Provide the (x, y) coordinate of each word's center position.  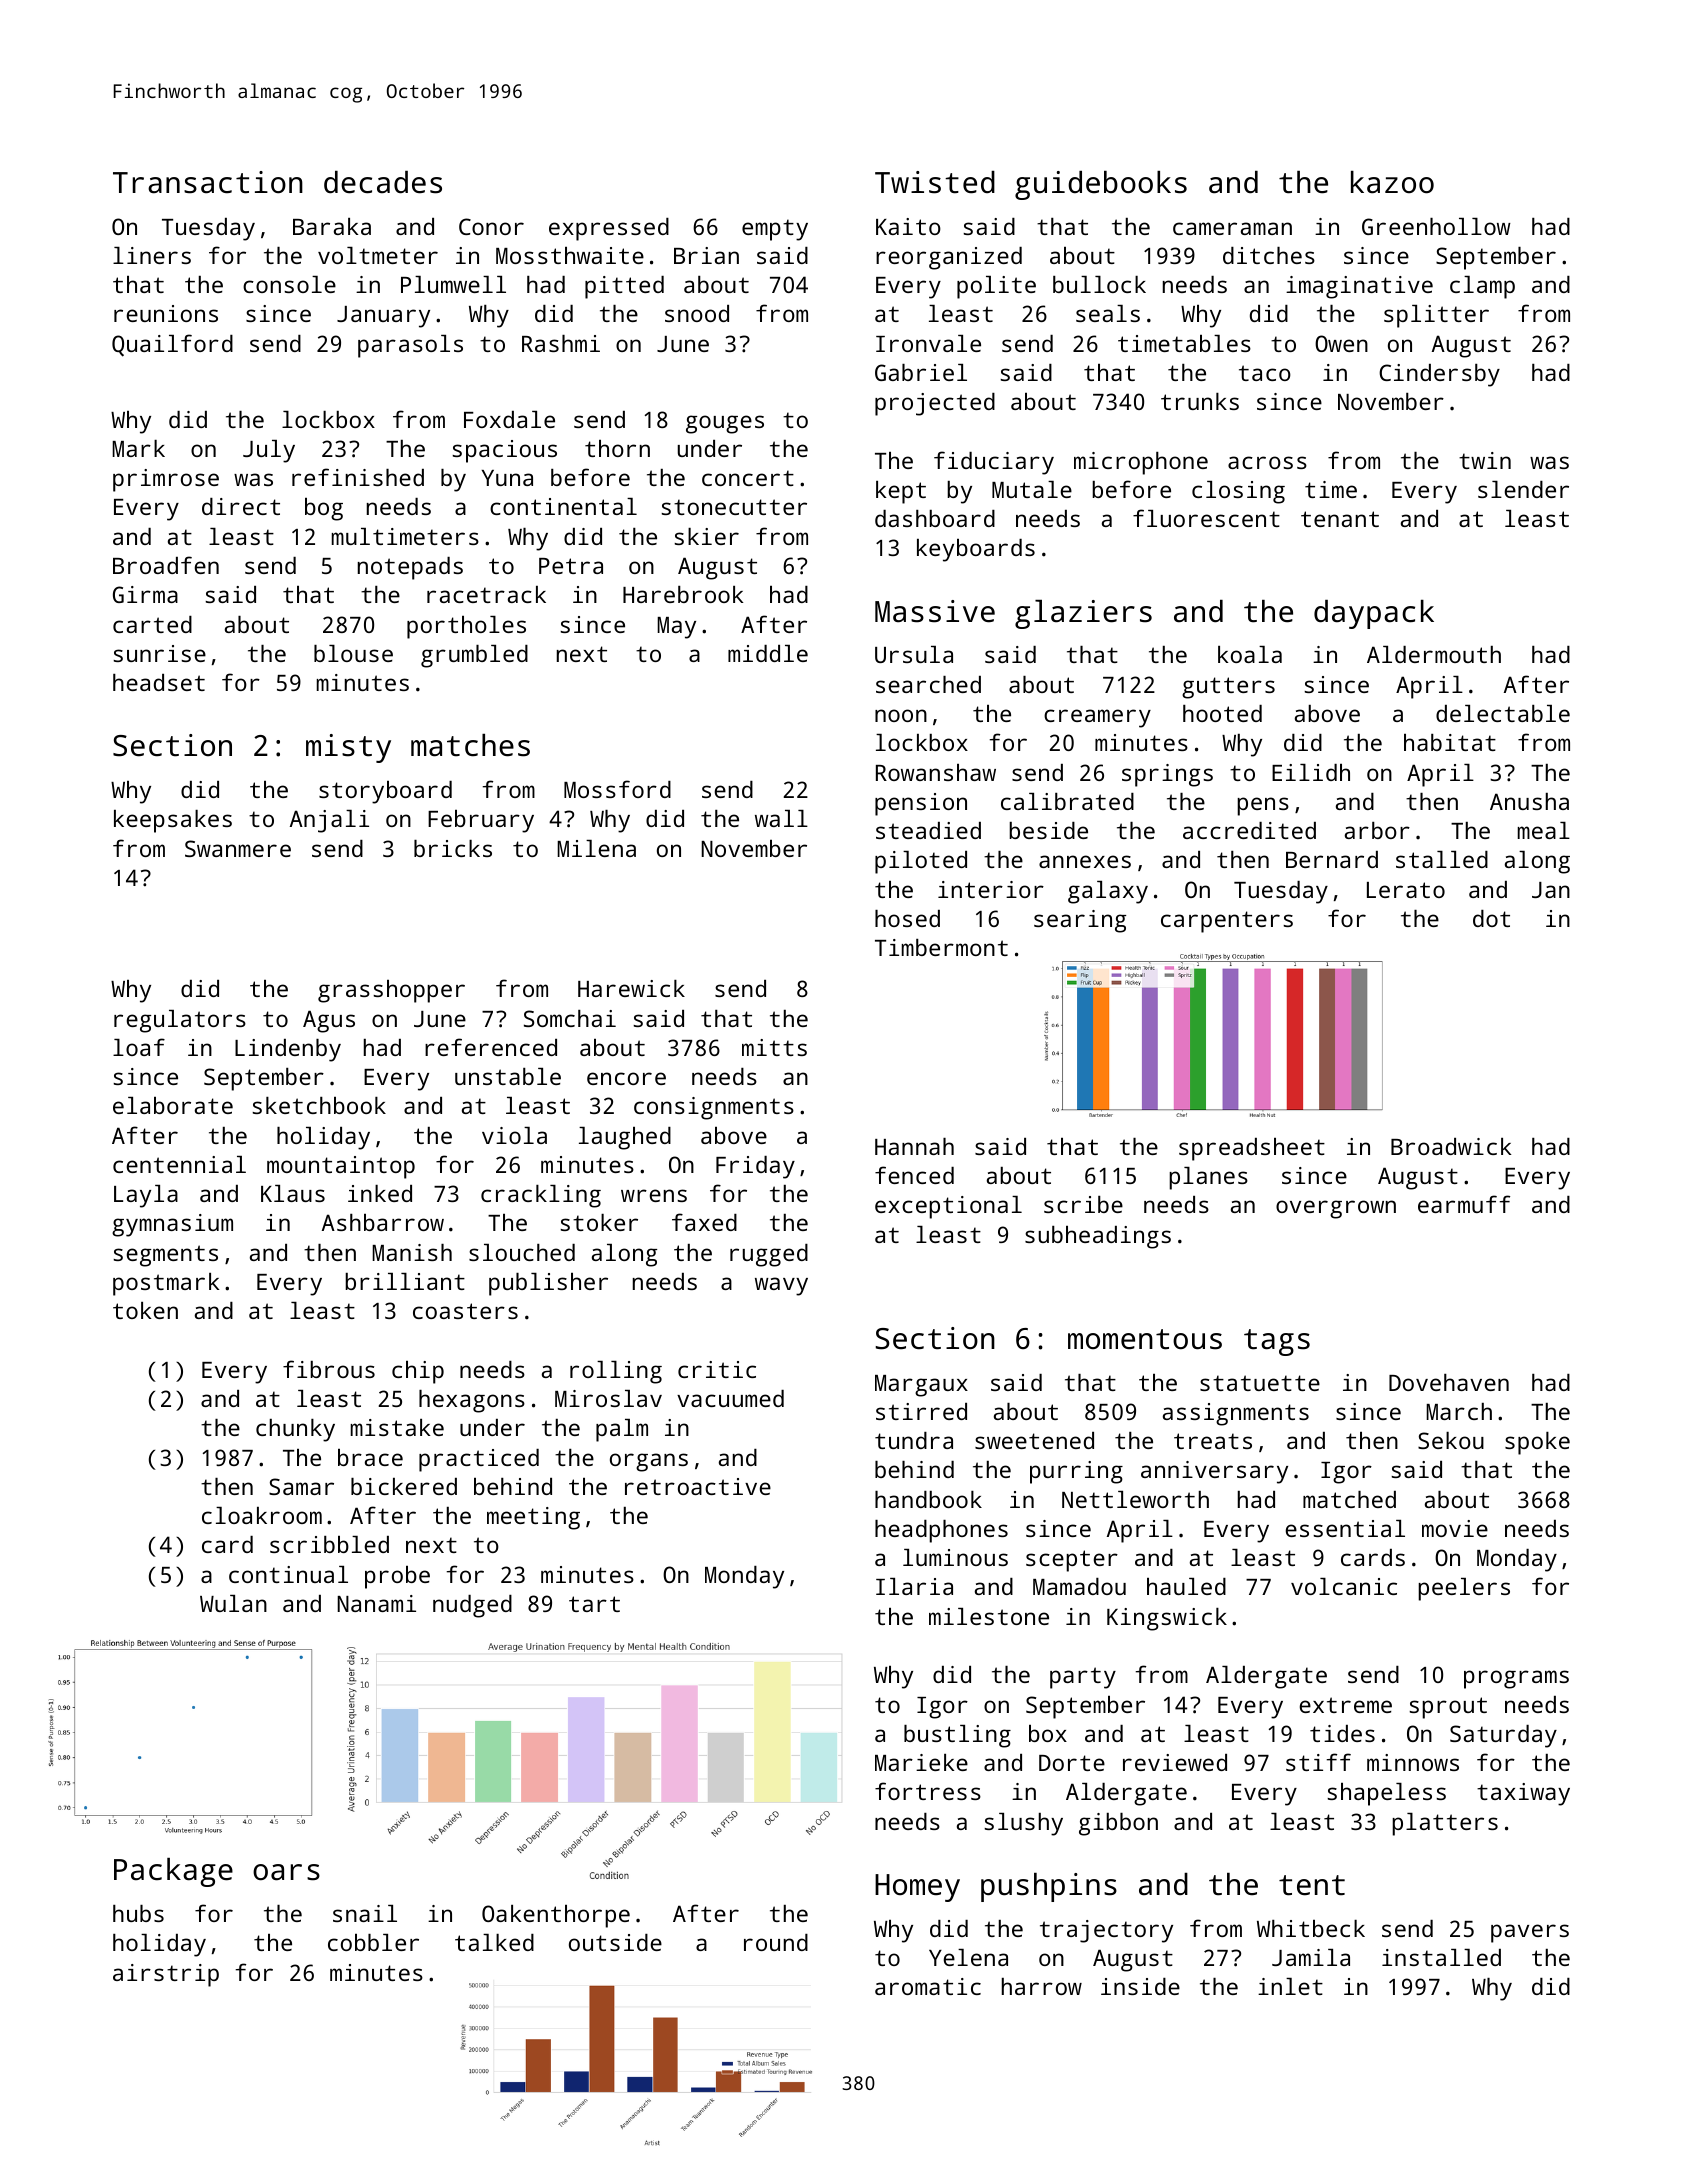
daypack (1374, 614)
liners (152, 255)
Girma (145, 594)
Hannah (914, 1146)
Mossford (617, 789)
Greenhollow (1436, 226)
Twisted (935, 182)
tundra (914, 1440)
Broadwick (1451, 1146)
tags (1277, 1342)
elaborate (173, 1105)
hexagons (472, 1401)
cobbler (373, 1942)
